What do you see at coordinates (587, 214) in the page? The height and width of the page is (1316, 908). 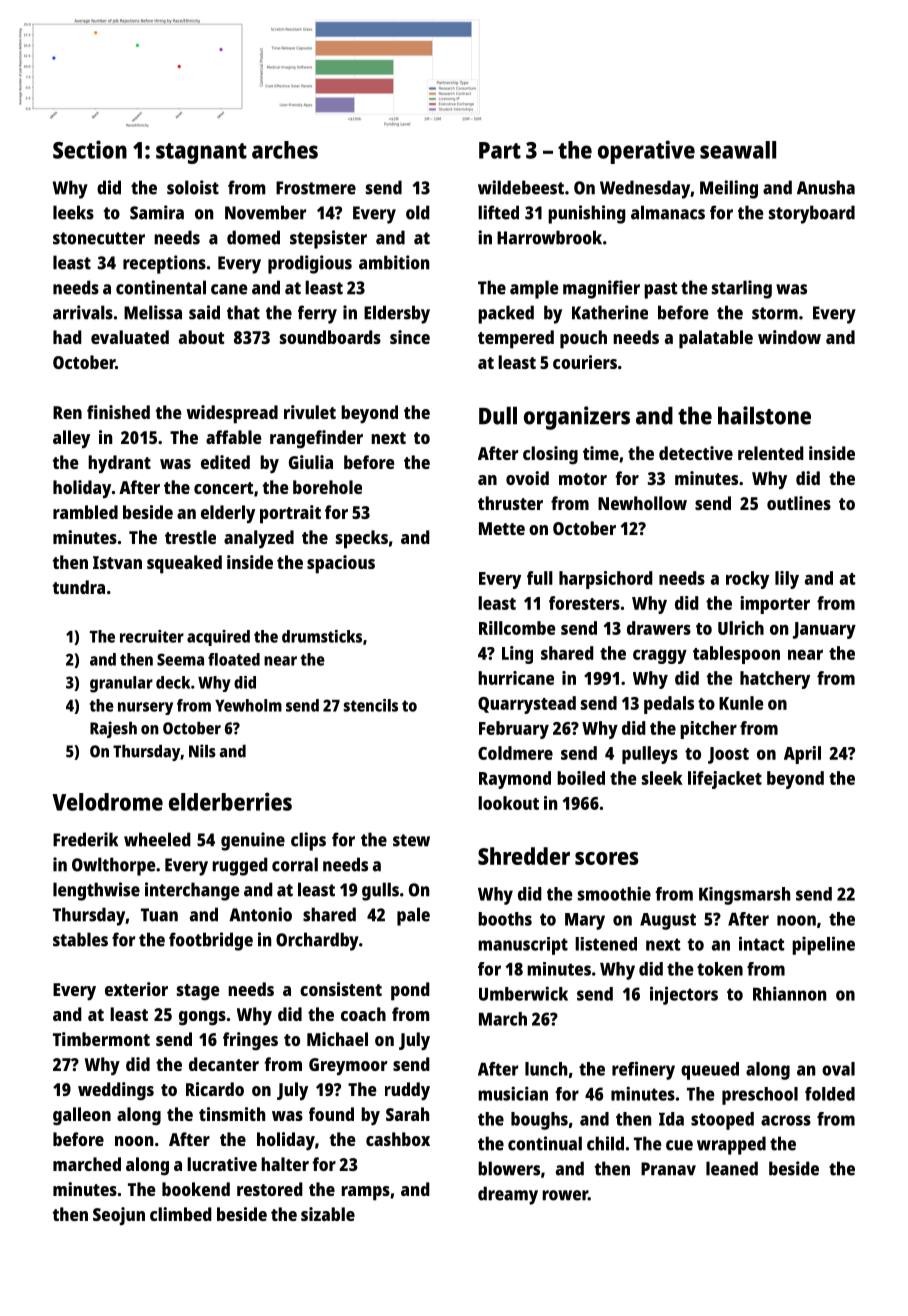 I see `punishing` at bounding box center [587, 214].
